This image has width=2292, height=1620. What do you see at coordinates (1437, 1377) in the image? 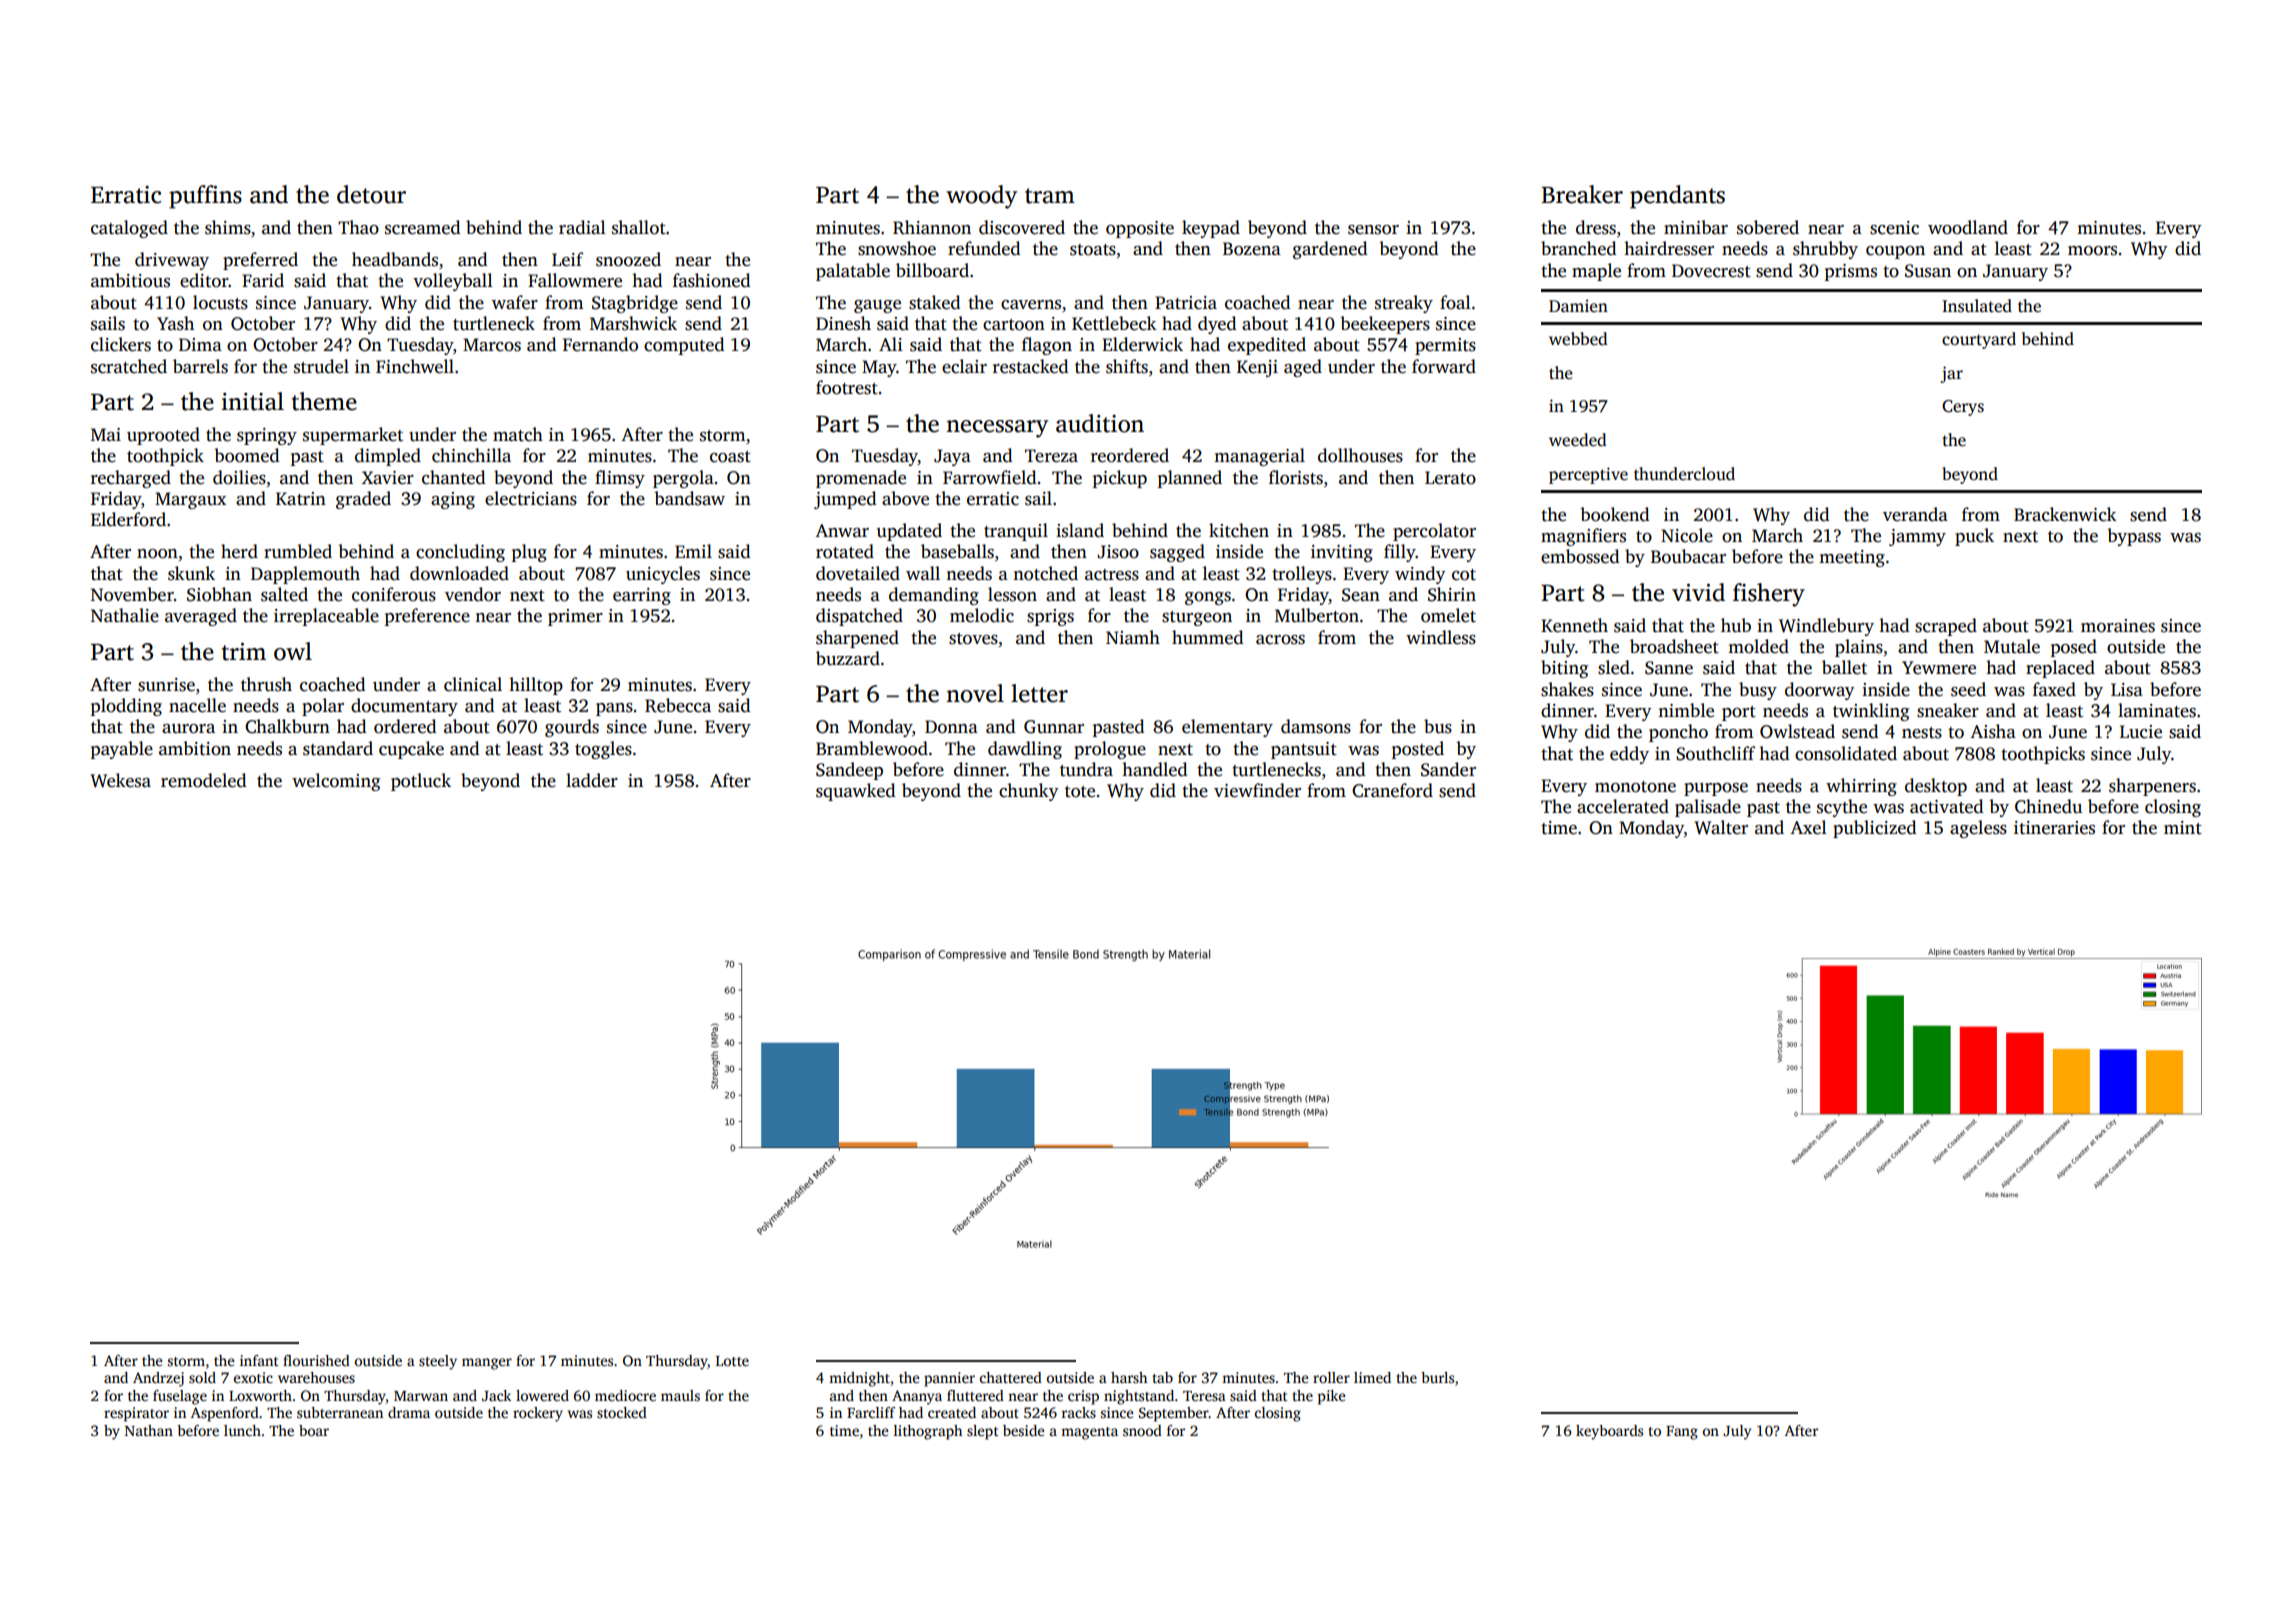
I see `burls` at bounding box center [1437, 1377].
